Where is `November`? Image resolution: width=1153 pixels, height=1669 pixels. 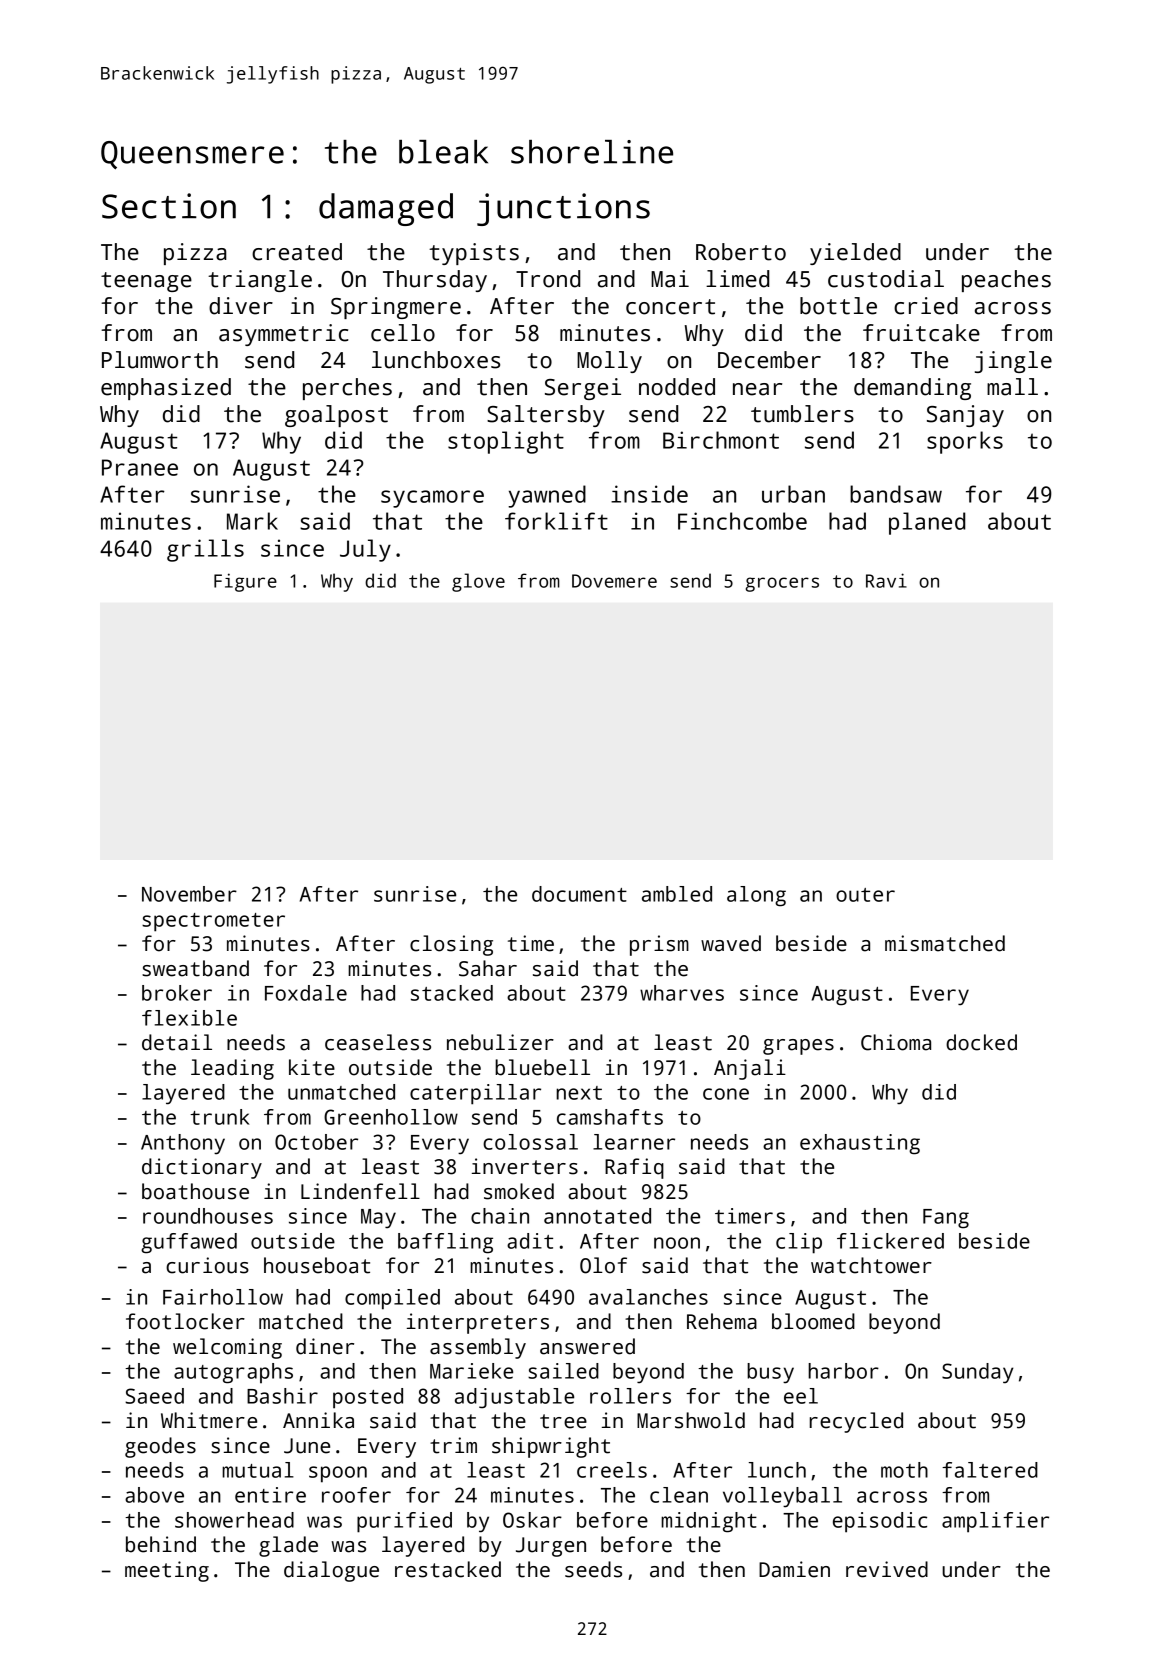 November is located at coordinates (189, 894).
